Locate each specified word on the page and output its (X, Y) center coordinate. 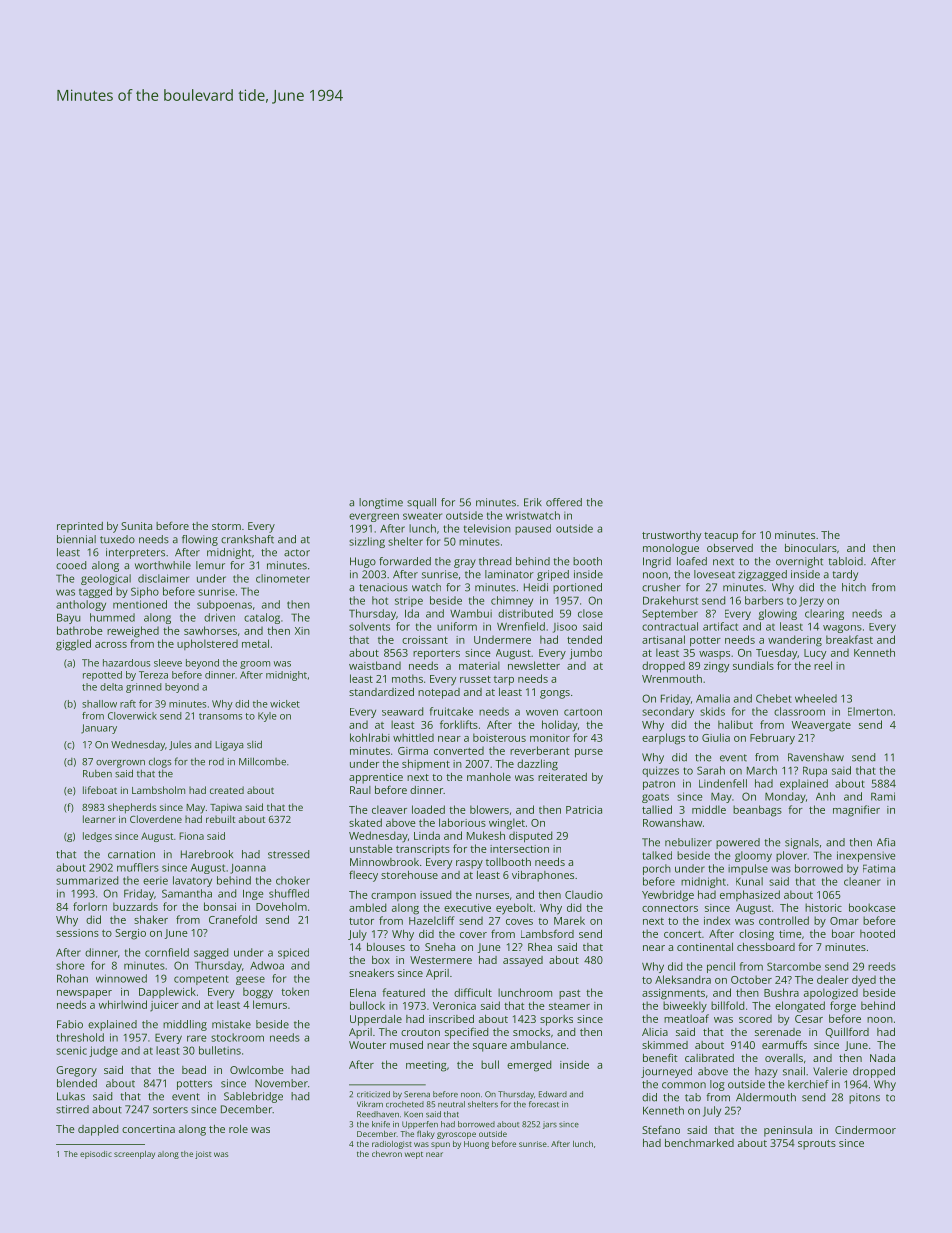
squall (421, 503)
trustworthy (671, 536)
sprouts (817, 1145)
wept (414, 1155)
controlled (784, 920)
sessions (77, 933)
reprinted (80, 527)
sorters (170, 1110)
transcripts (423, 850)
